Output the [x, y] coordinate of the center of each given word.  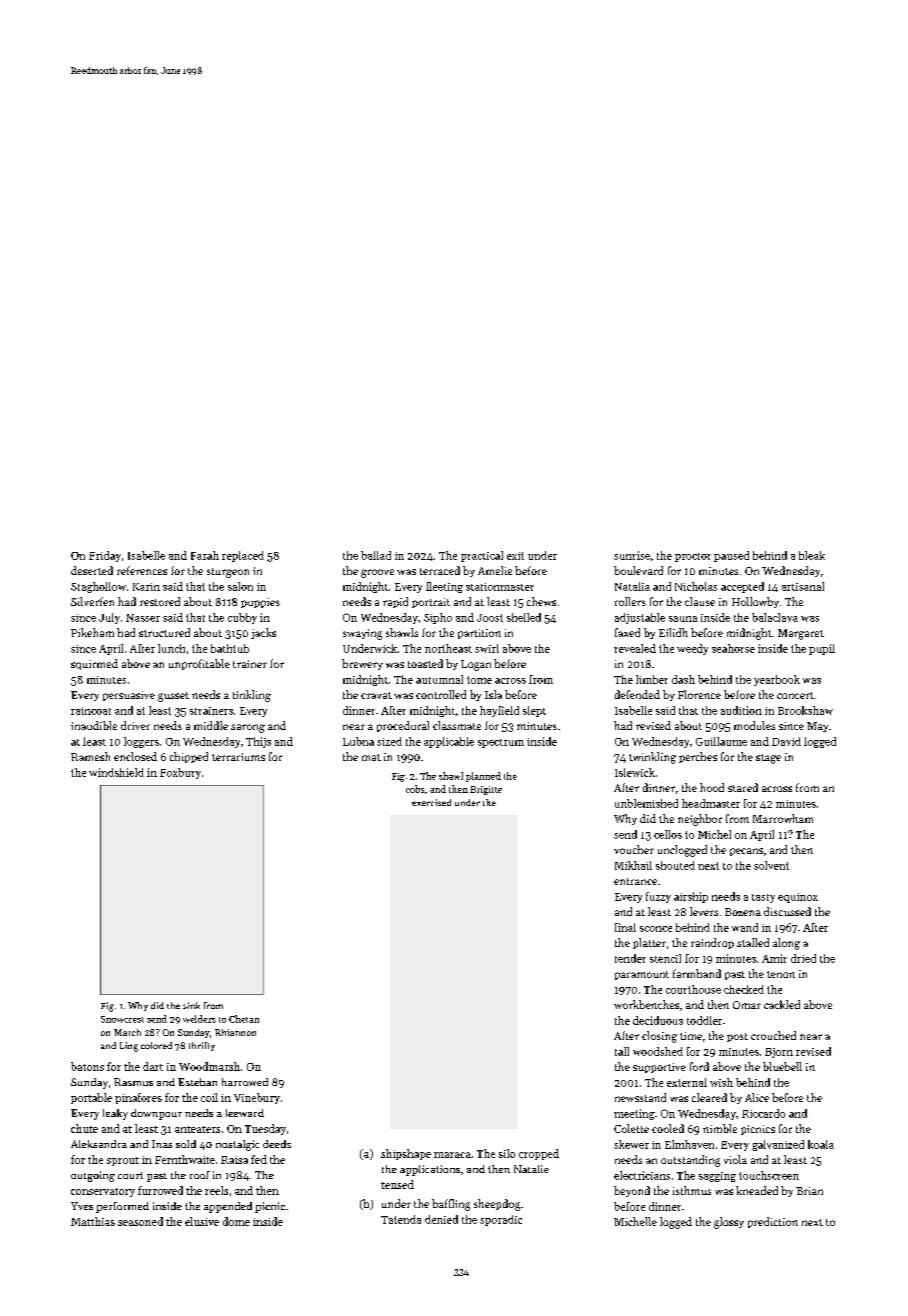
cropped [539, 1154]
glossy [729, 1223]
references [142, 570]
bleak [812, 555]
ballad [376, 555]
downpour [156, 1114]
